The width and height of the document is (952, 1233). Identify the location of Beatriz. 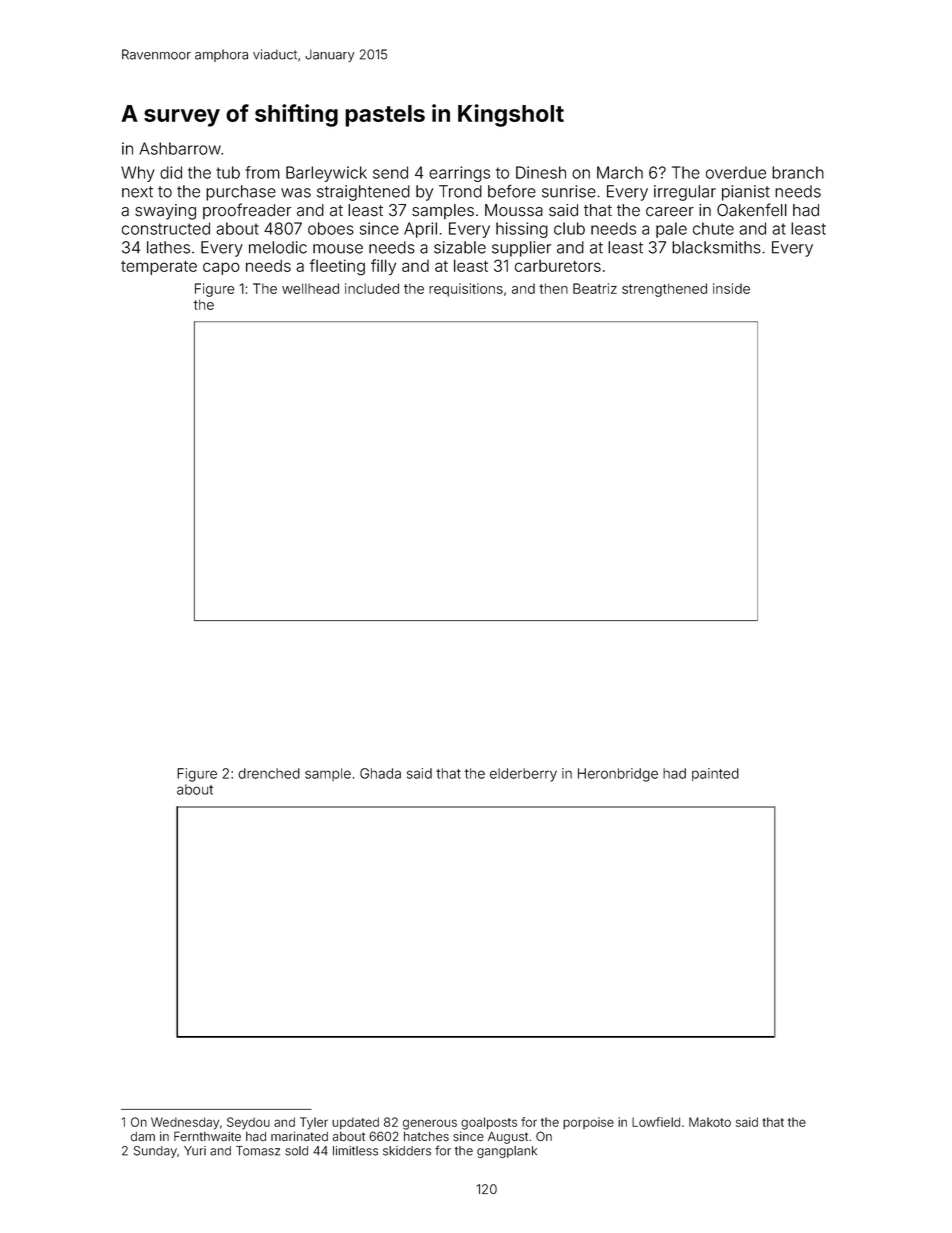
(595, 288).
